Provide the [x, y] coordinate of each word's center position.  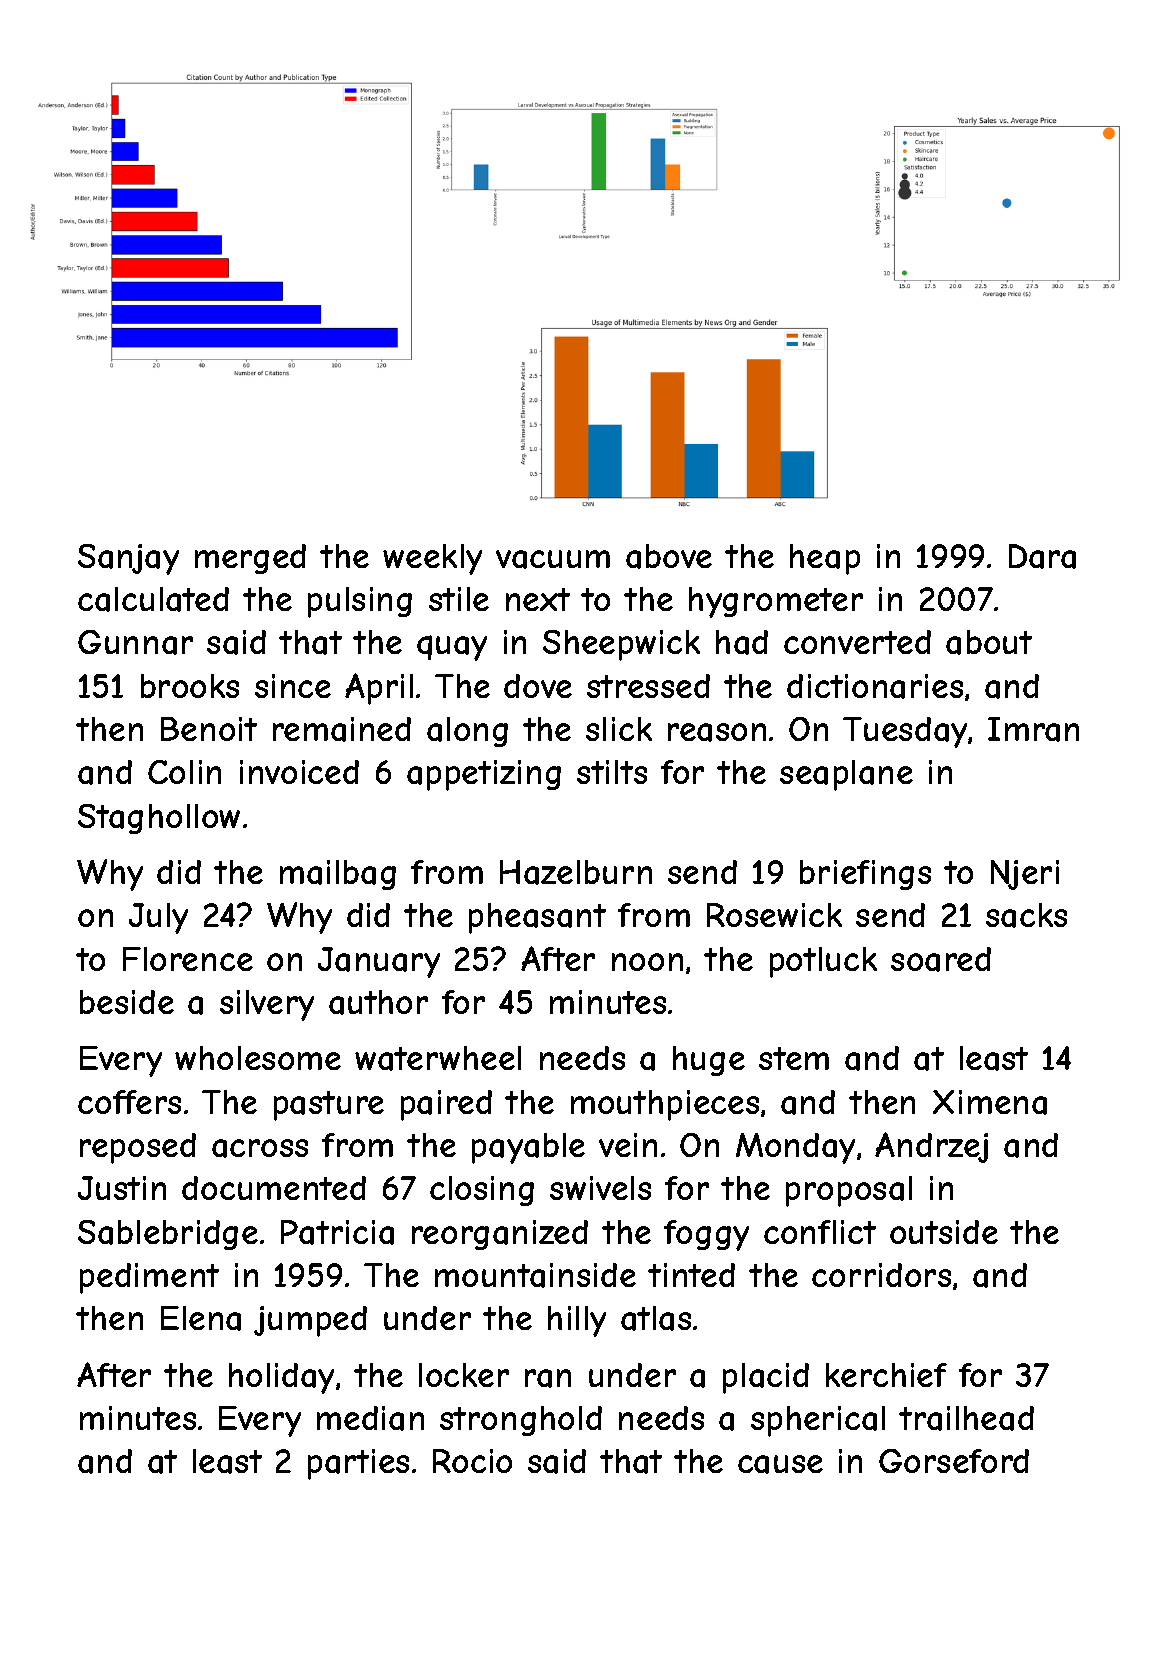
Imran [1033, 729]
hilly [577, 1321]
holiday [281, 1378]
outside [944, 1232]
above [669, 556]
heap [825, 559]
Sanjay [128, 559]
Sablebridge [168, 1235]
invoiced [299, 772]
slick [619, 729]
